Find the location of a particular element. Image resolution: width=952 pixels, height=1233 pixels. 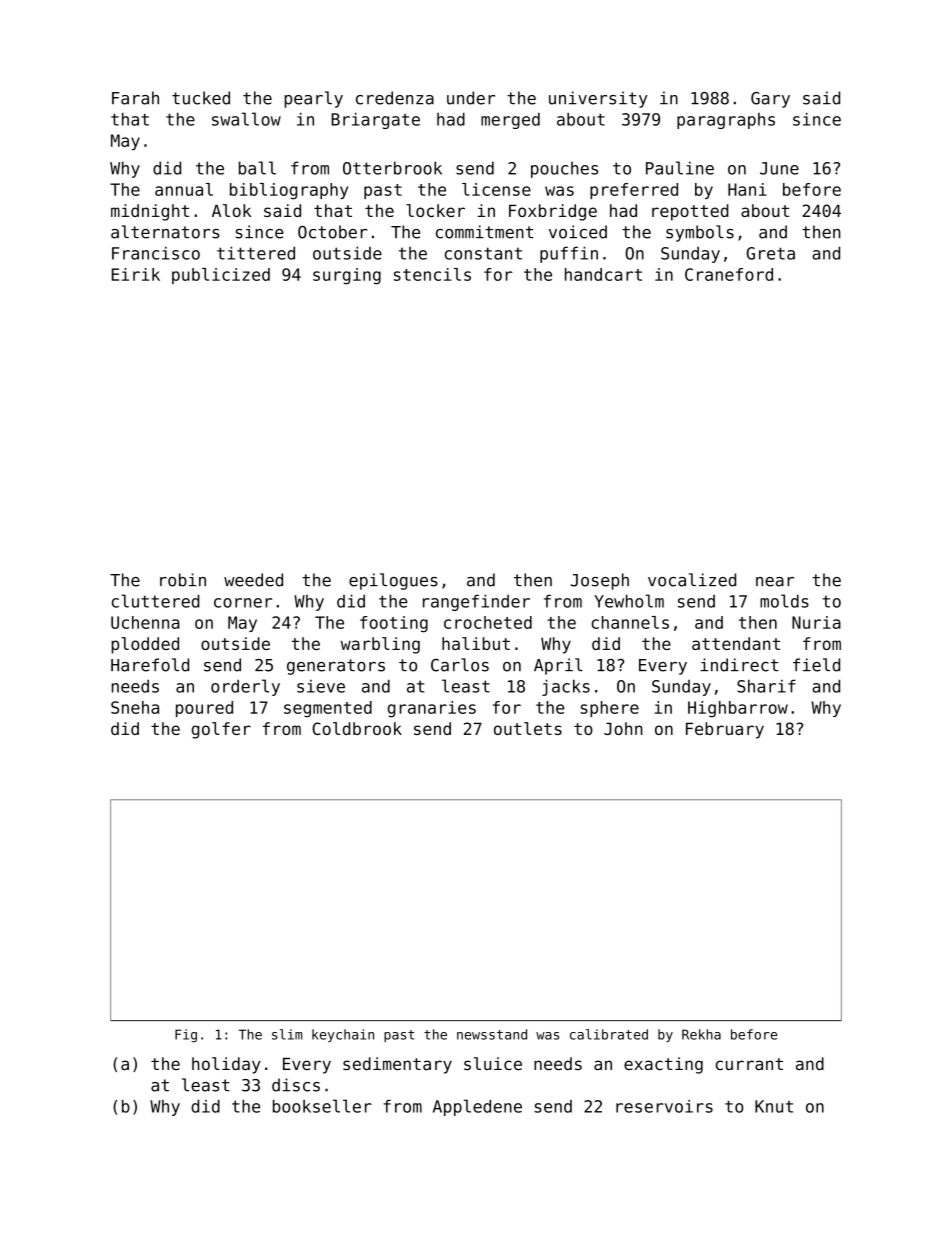

halibut is located at coordinates (476, 643).
